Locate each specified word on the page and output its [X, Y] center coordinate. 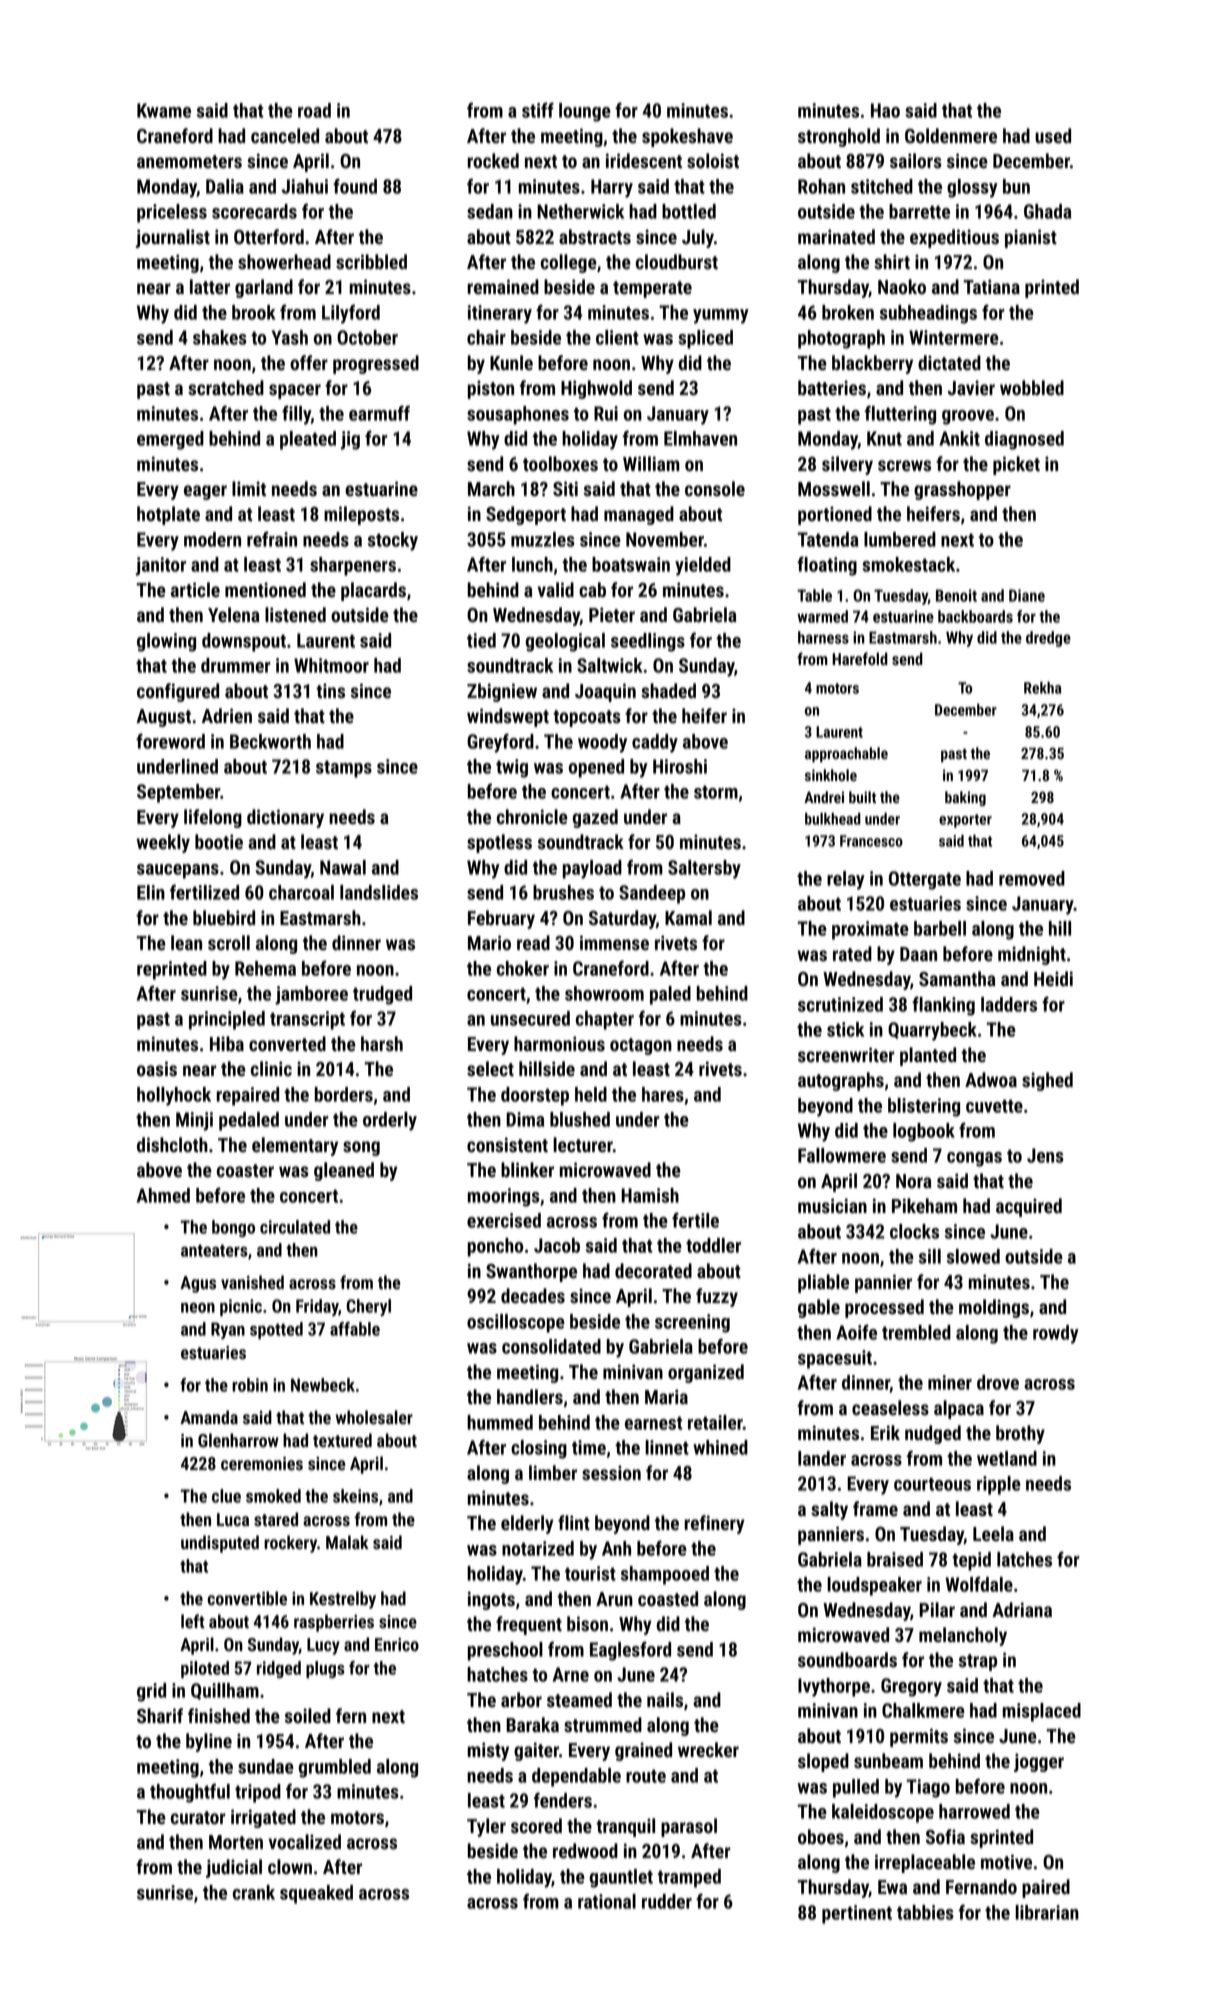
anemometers [189, 162]
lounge [585, 112]
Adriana [1022, 1610]
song [361, 1148]
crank [254, 1892]
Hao [885, 110]
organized [706, 1373]
